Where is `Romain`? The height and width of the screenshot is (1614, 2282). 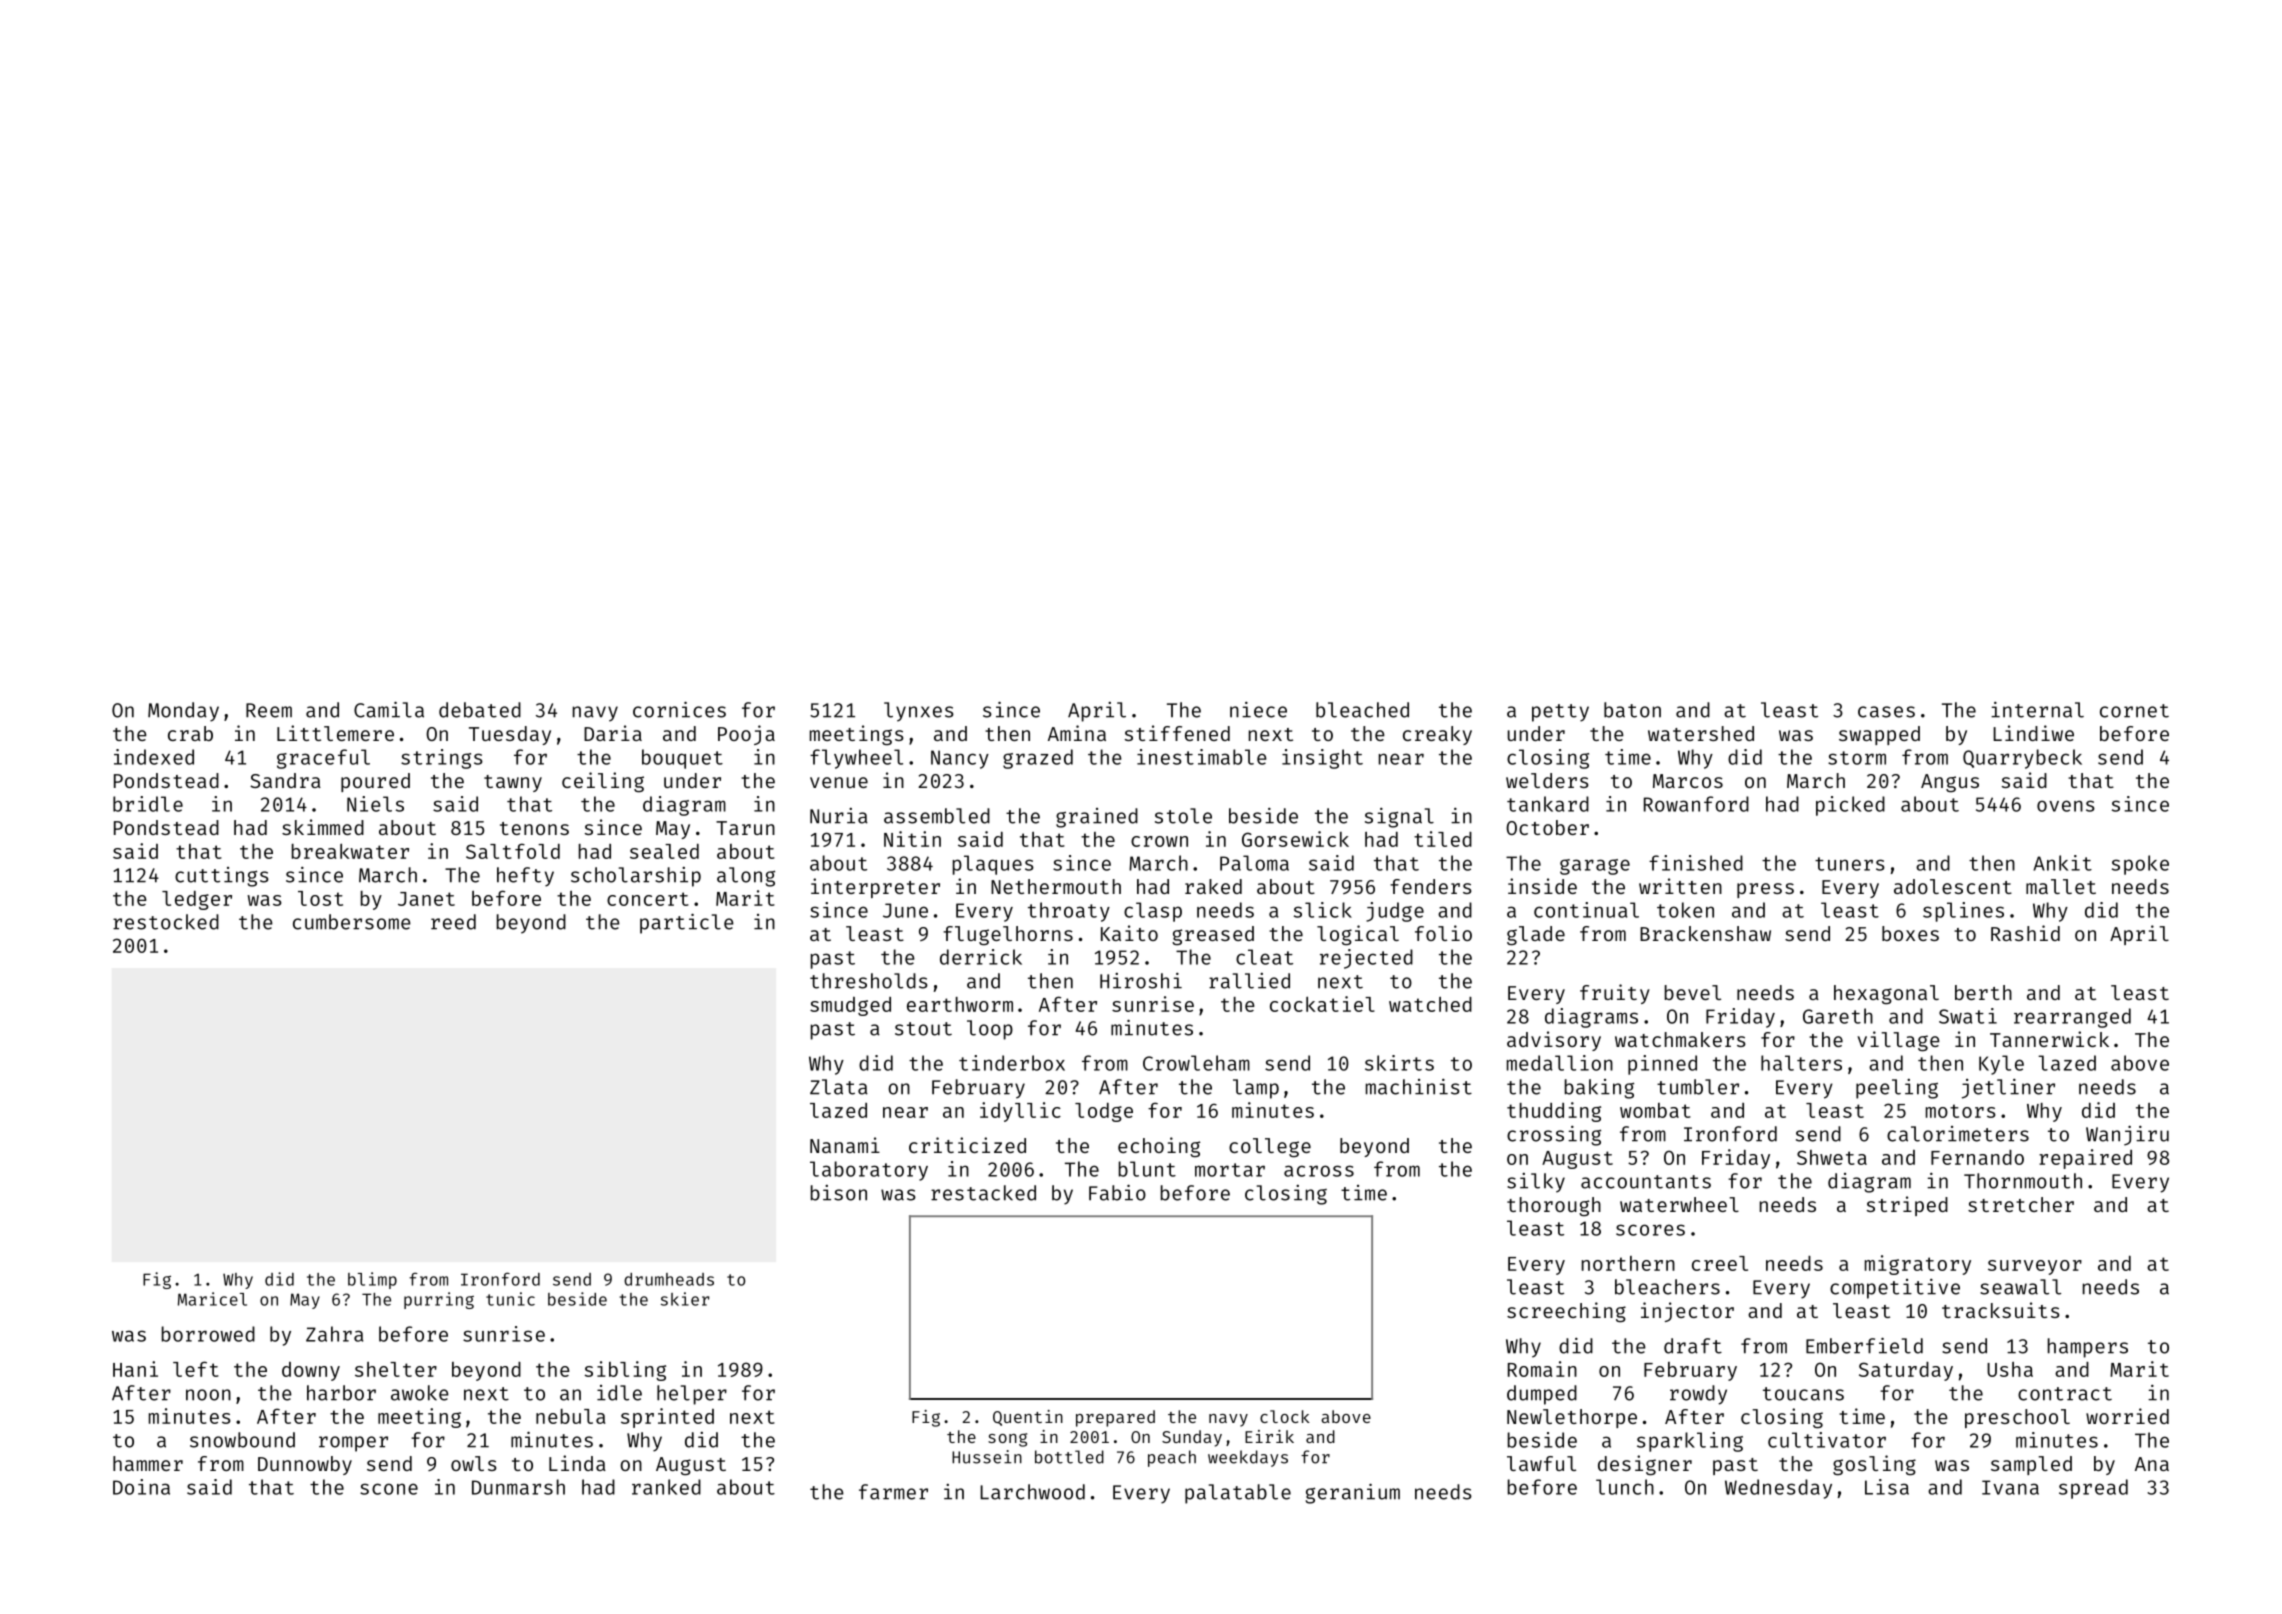
Romain is located at coordinates (1542, 1369).
